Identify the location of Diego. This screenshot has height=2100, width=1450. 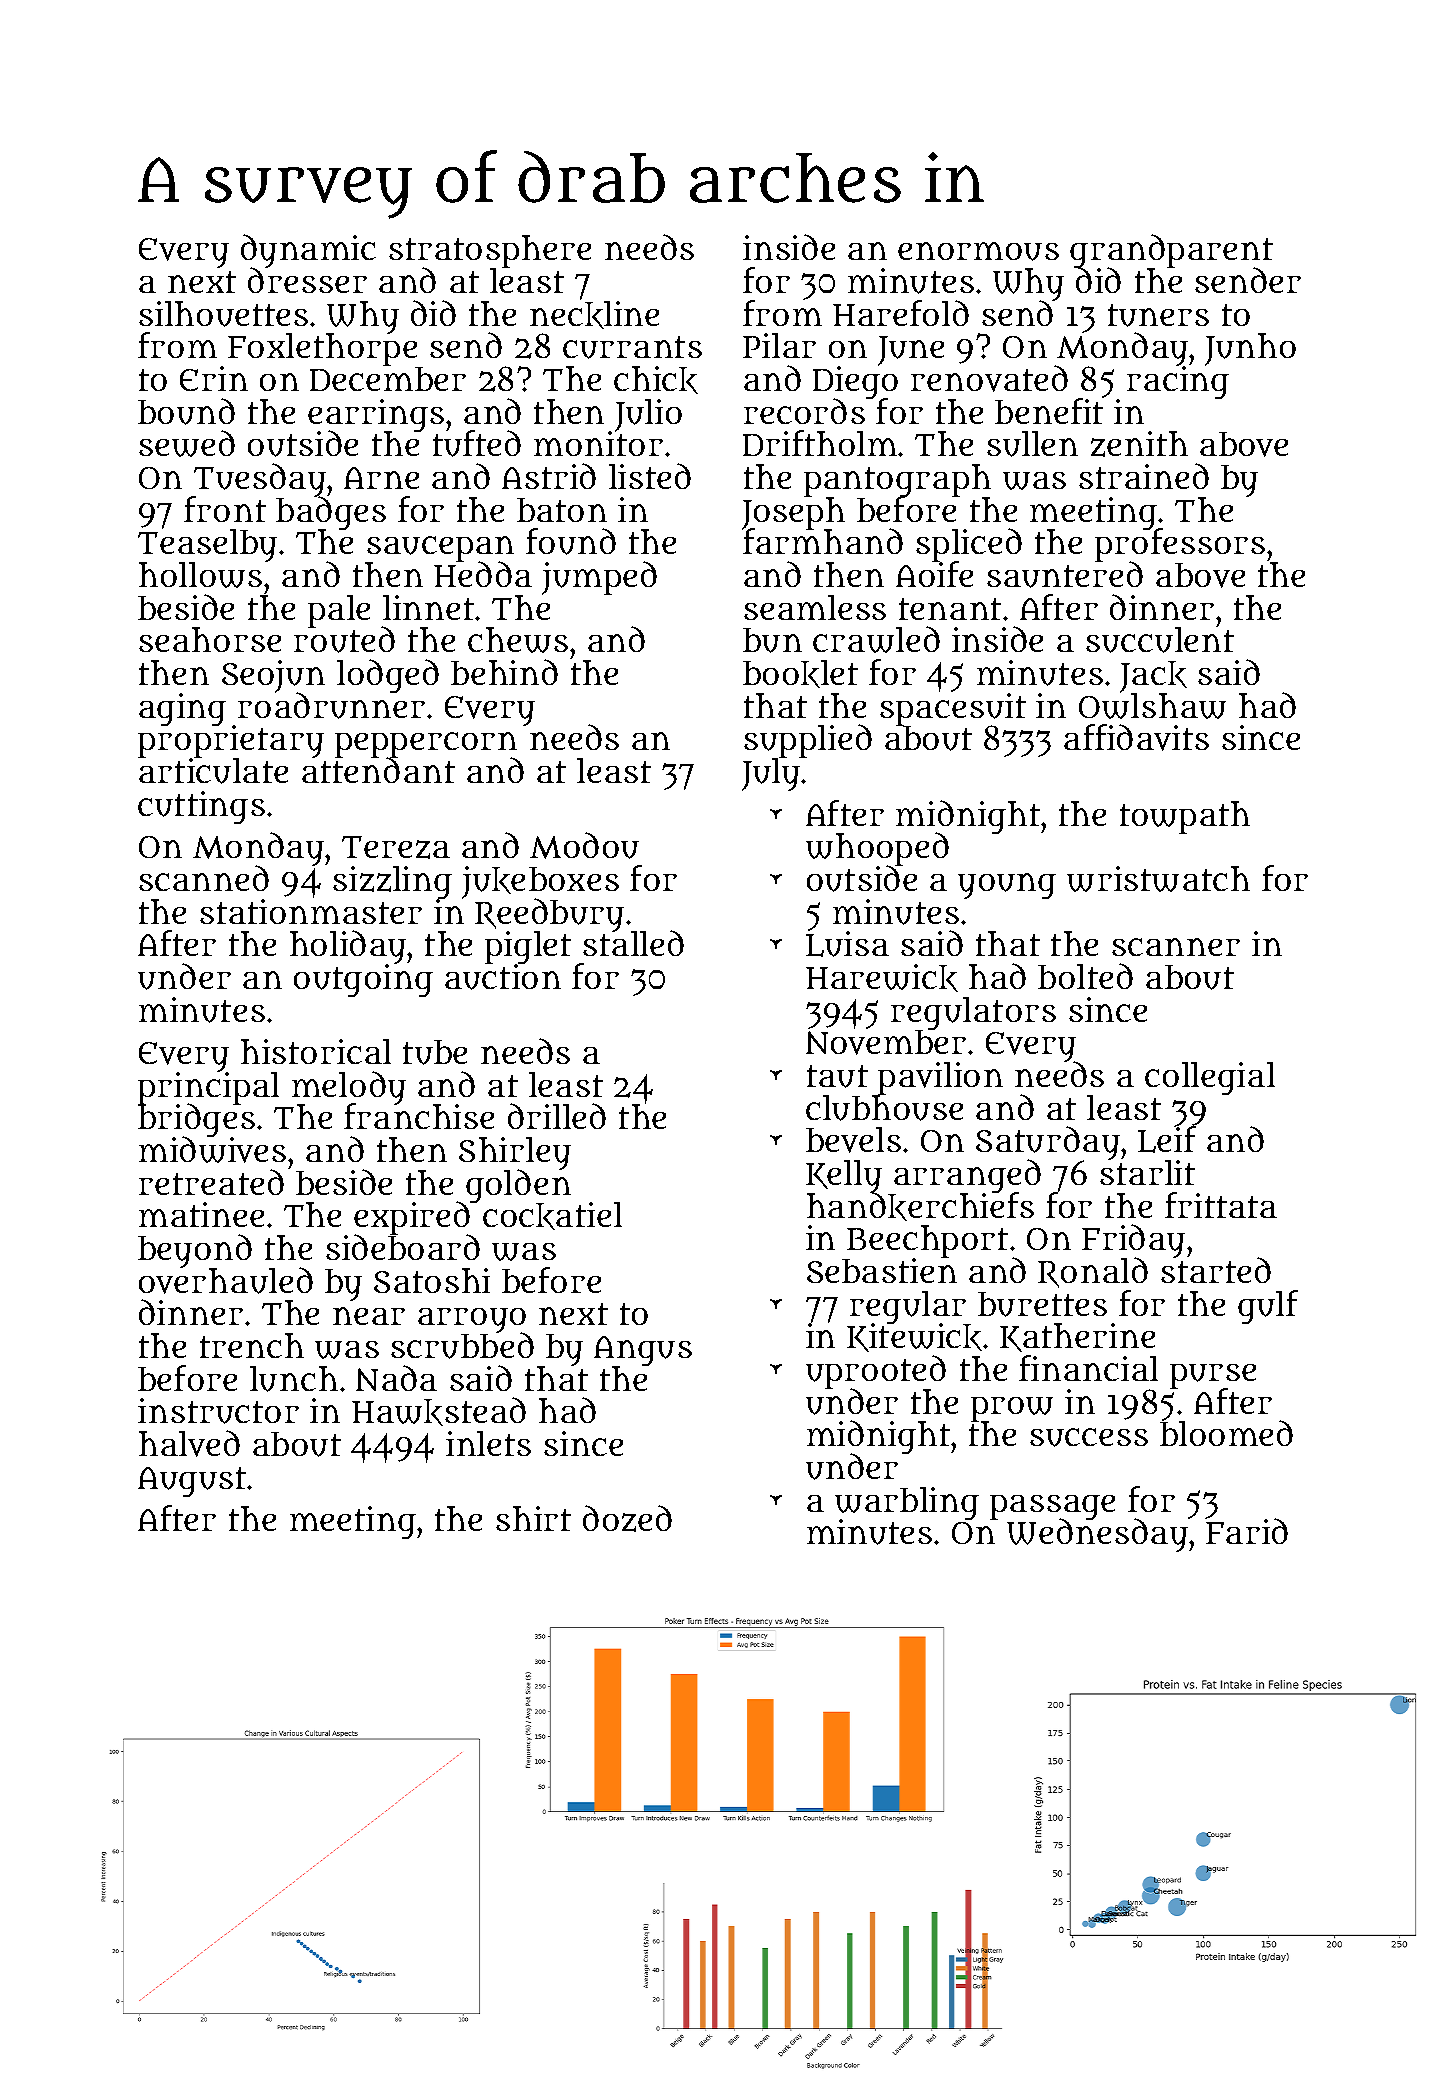
(855, 383).
